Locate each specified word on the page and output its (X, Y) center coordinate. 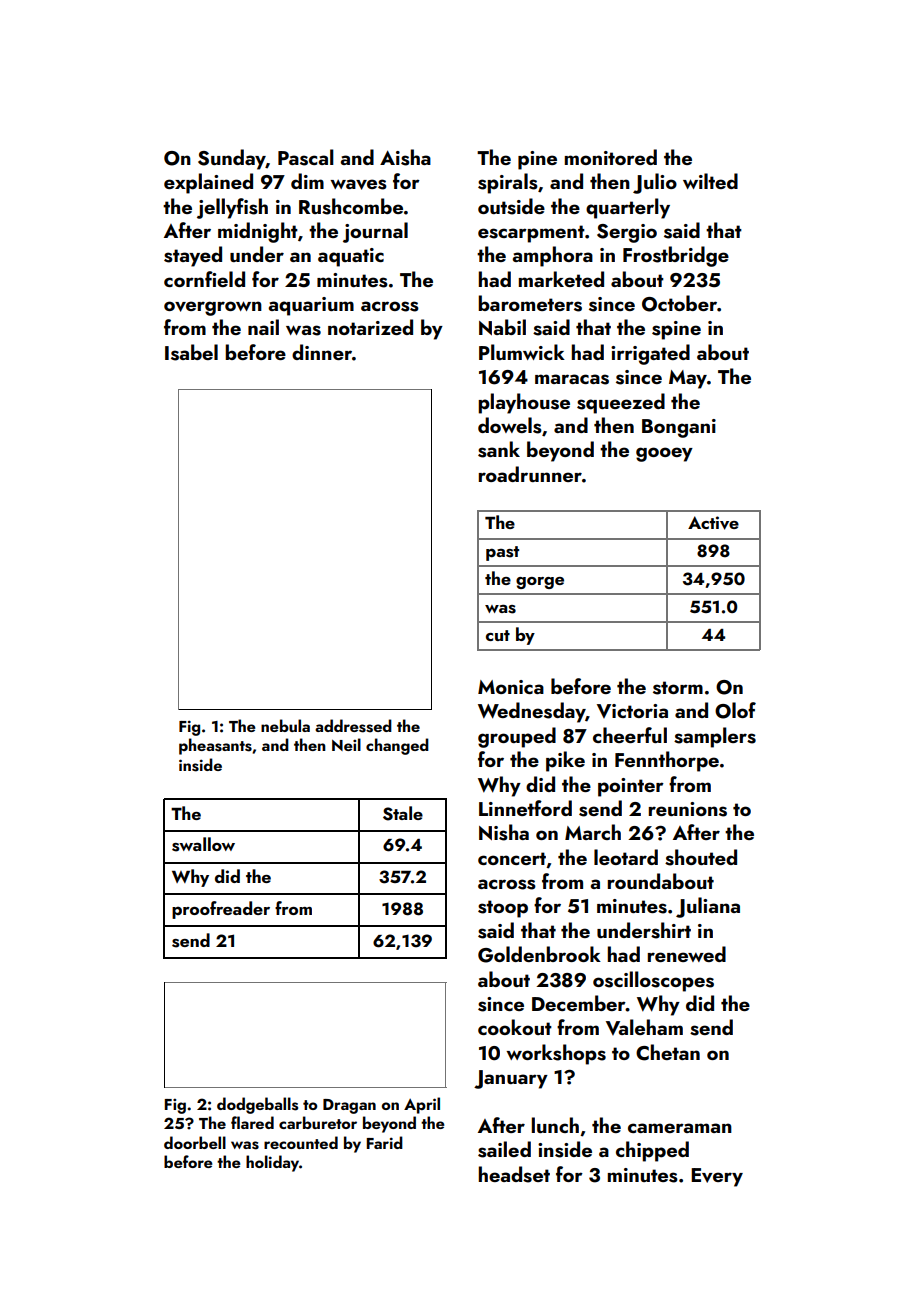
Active (713, 523)
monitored (611, 157)
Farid (385, 1142)
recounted (301, 1142)
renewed (687, 954)
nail (263, 327)
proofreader (221, 910)
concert (512, 858)
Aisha (405, 157)
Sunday (232, 159)
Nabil (502, 327)
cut (498, 635)
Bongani (679, 428)
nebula (285, 725)
